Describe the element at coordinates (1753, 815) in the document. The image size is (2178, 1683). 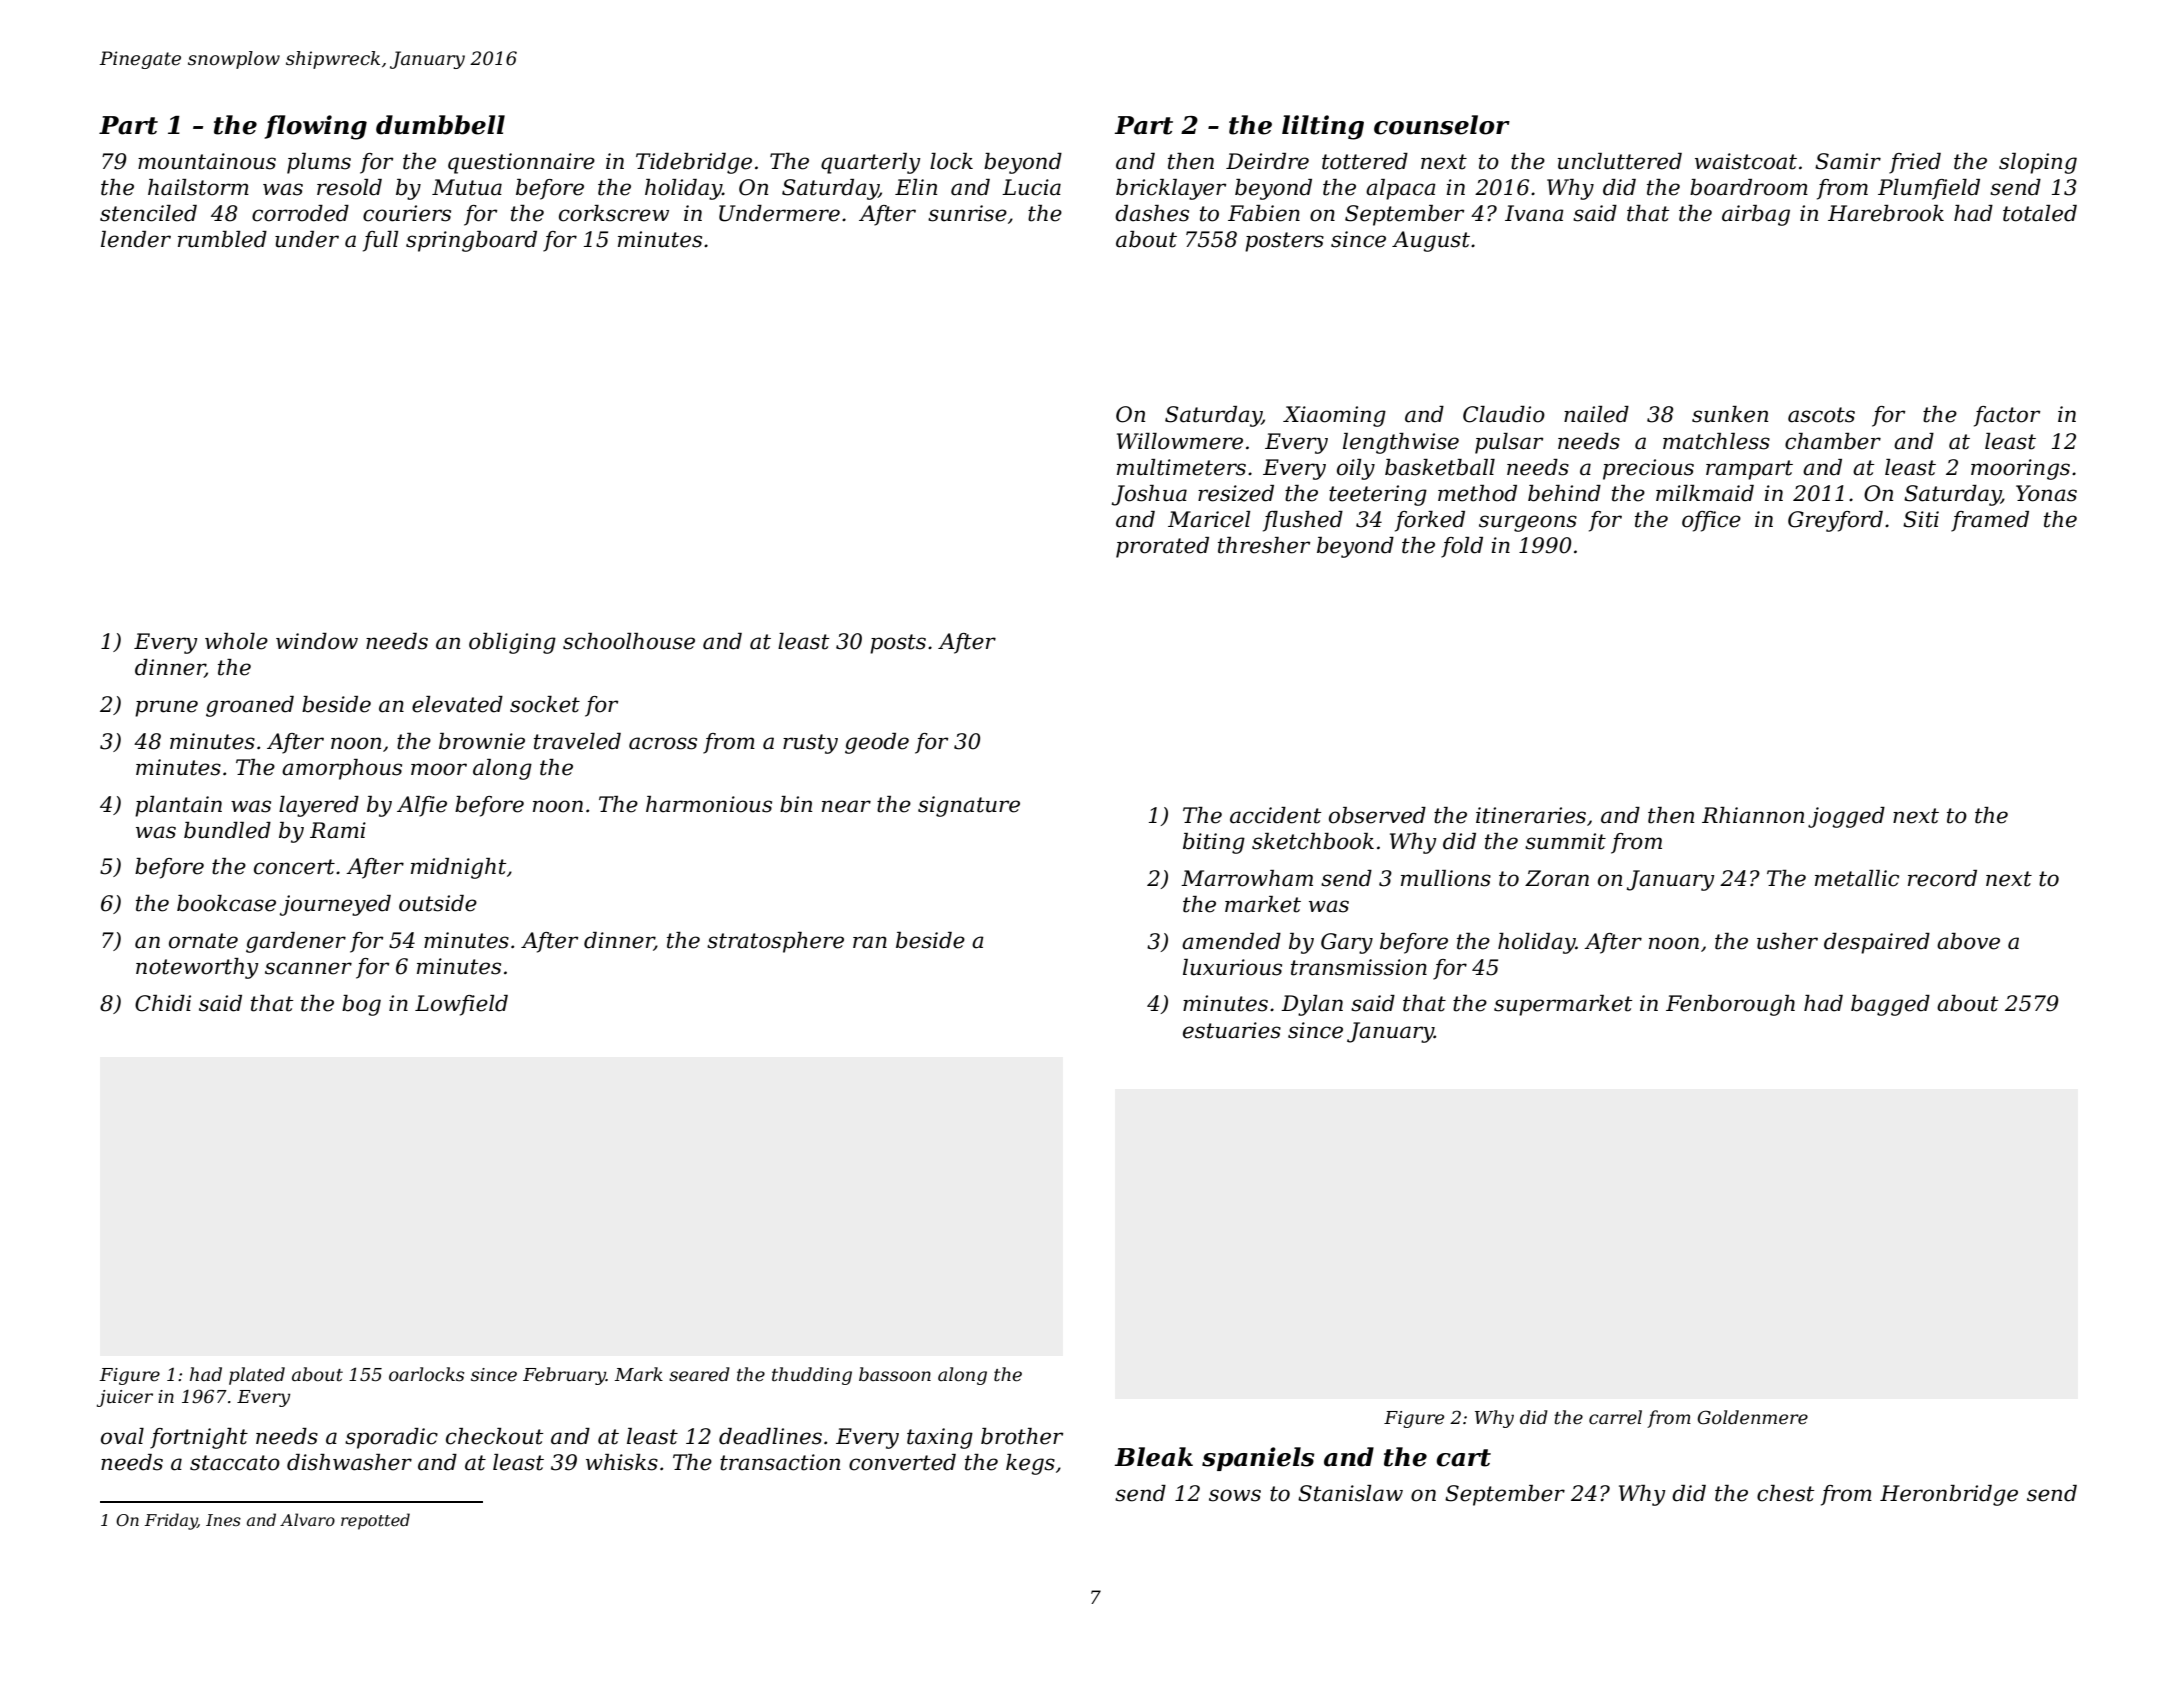
I see `Rhiannon` at that location.
